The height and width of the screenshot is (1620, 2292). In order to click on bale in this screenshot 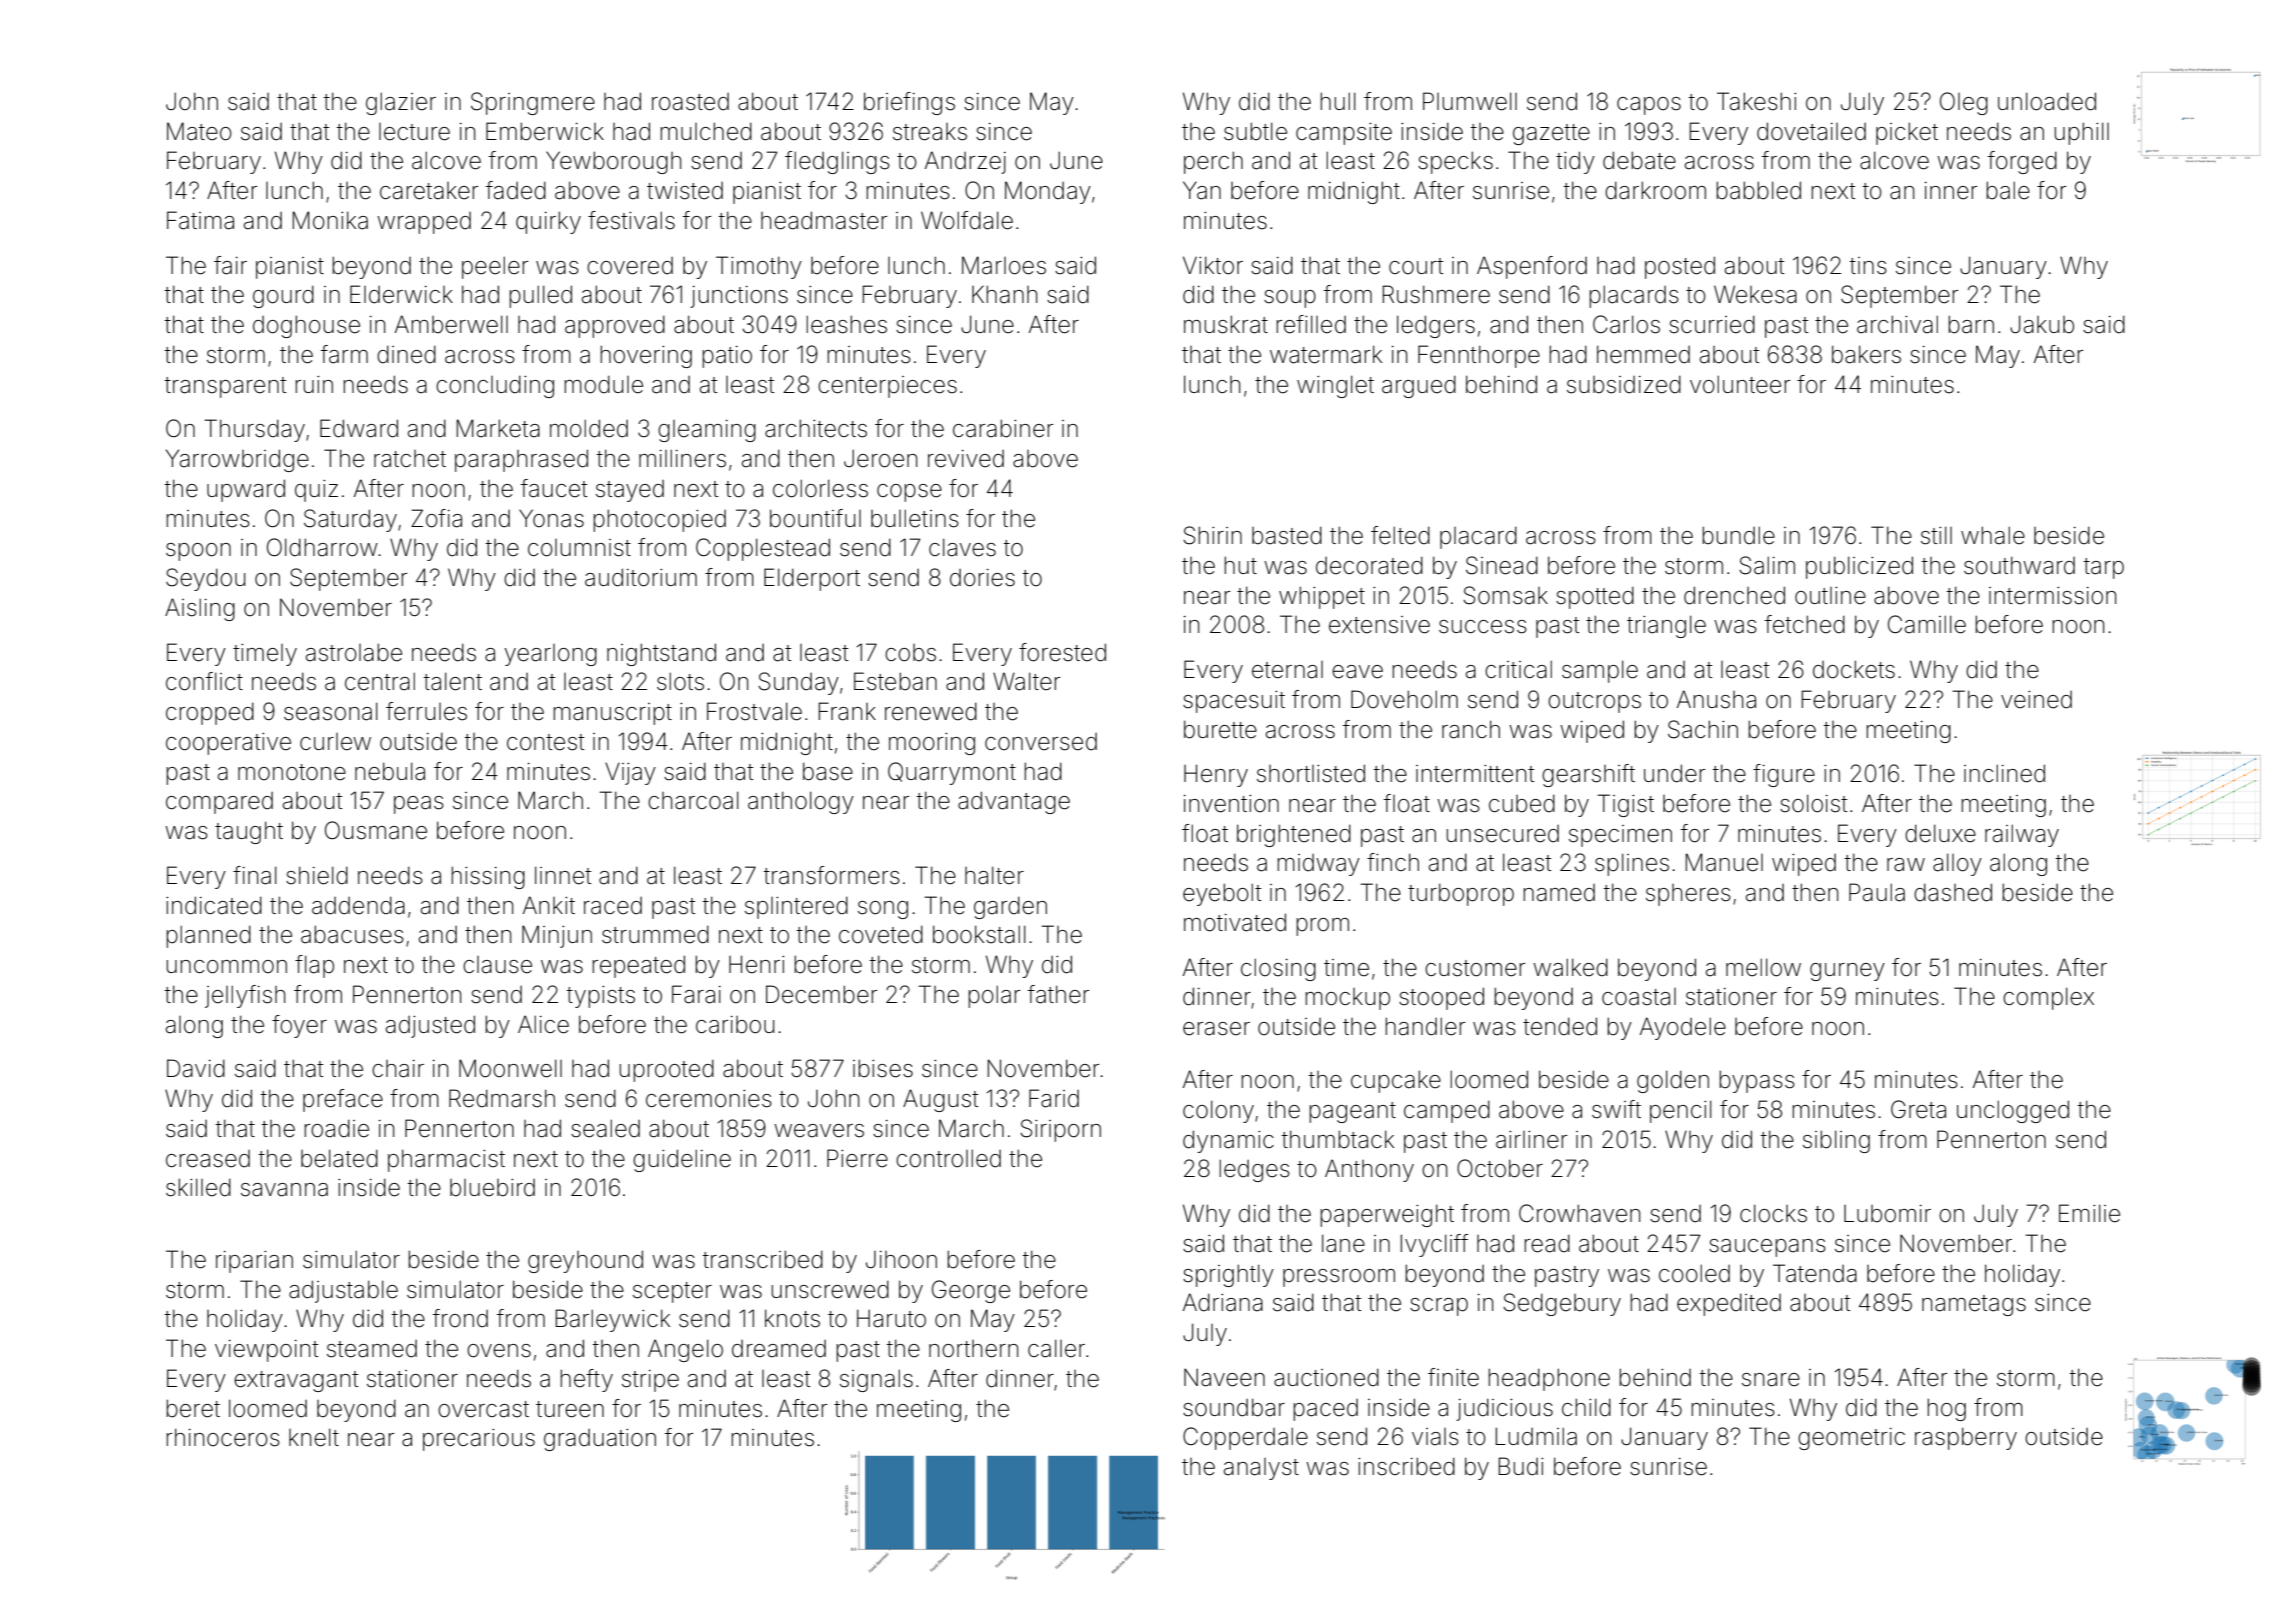, I will do `click(2008, 190)`.
